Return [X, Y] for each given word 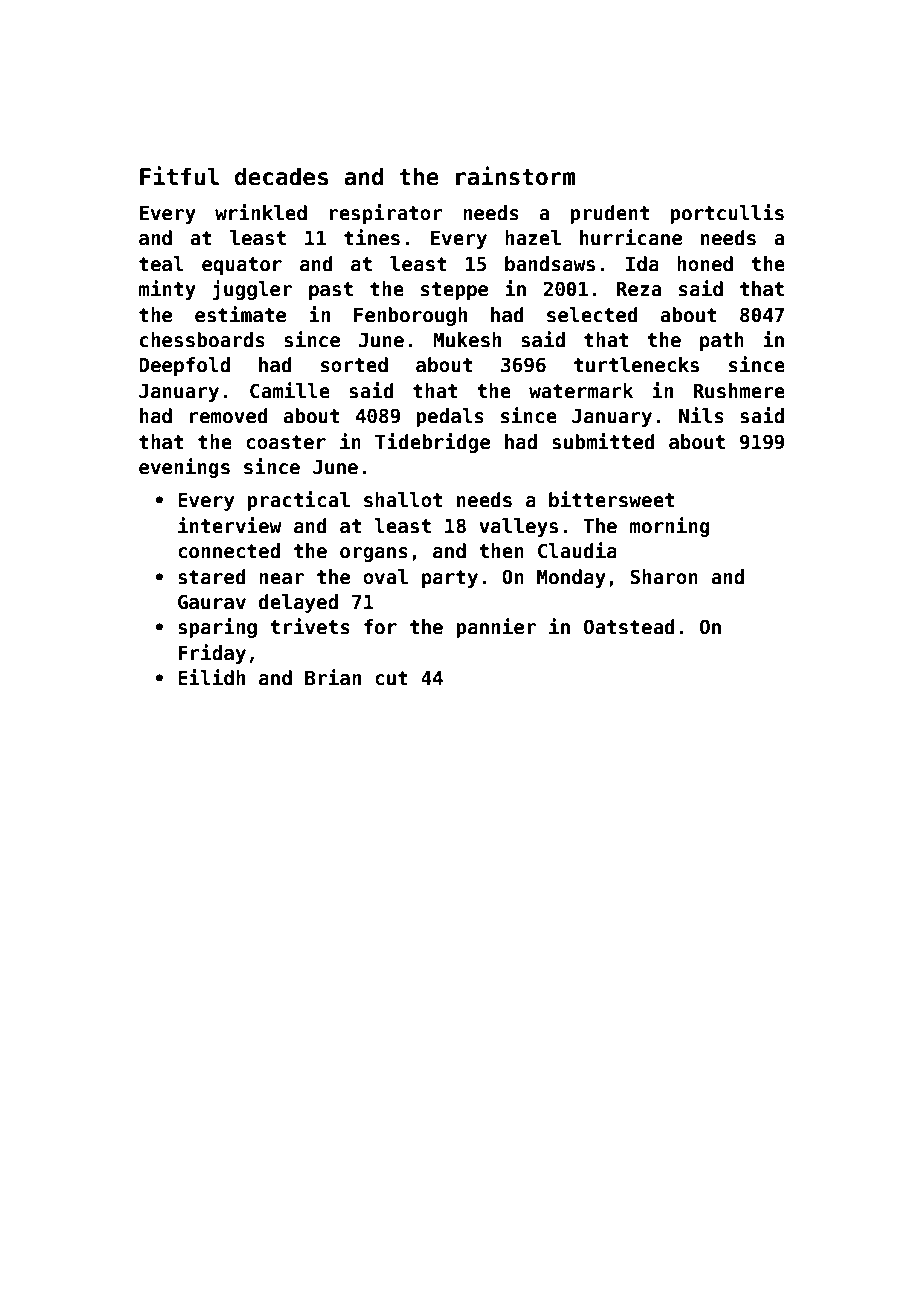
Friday [212, 654]
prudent [609, 214]
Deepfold [184, 366]
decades [281, 176]
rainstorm [515, 176]
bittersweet [611, 499]
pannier [496, 628]
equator [242, 266]
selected [592, 315]
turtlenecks [636, 365]
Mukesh [467, 340]
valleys [518, 527]
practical [298, 501]
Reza [639, 289]
